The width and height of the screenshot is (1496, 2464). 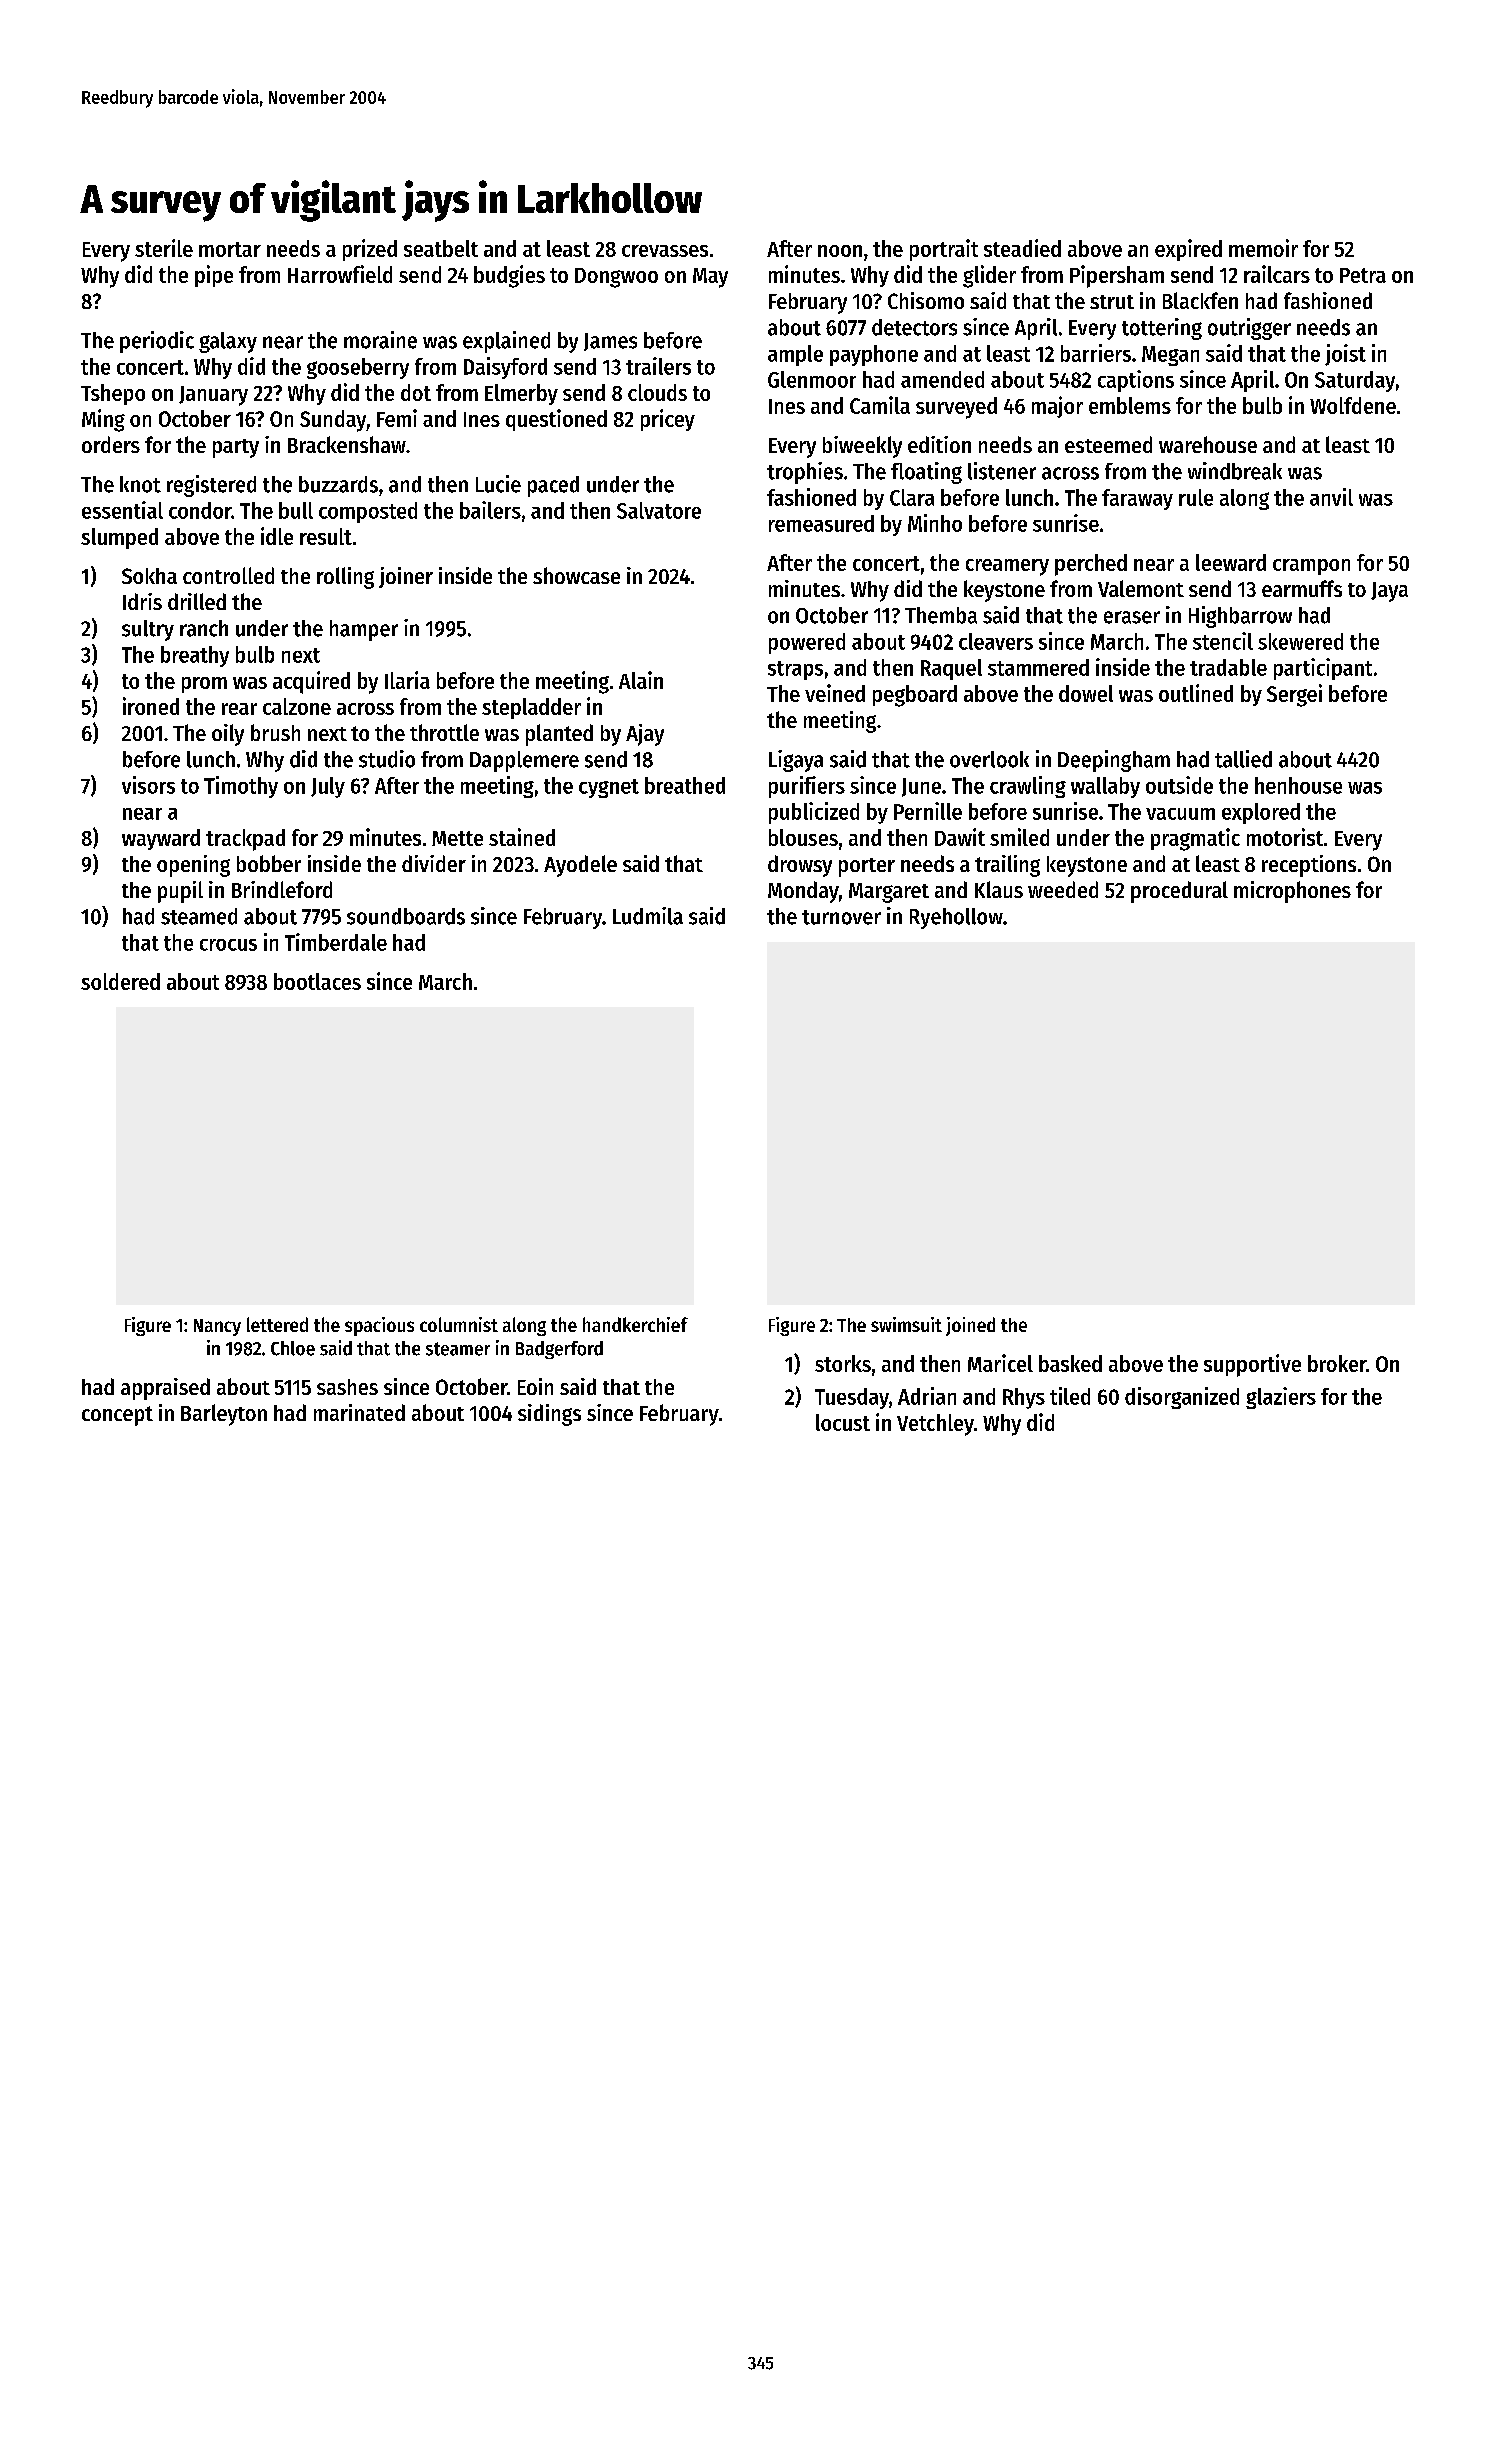 What do you see at coordinates (119, 538) in the screenshot?
I see `slumped` at bounding box center [119, 538].
